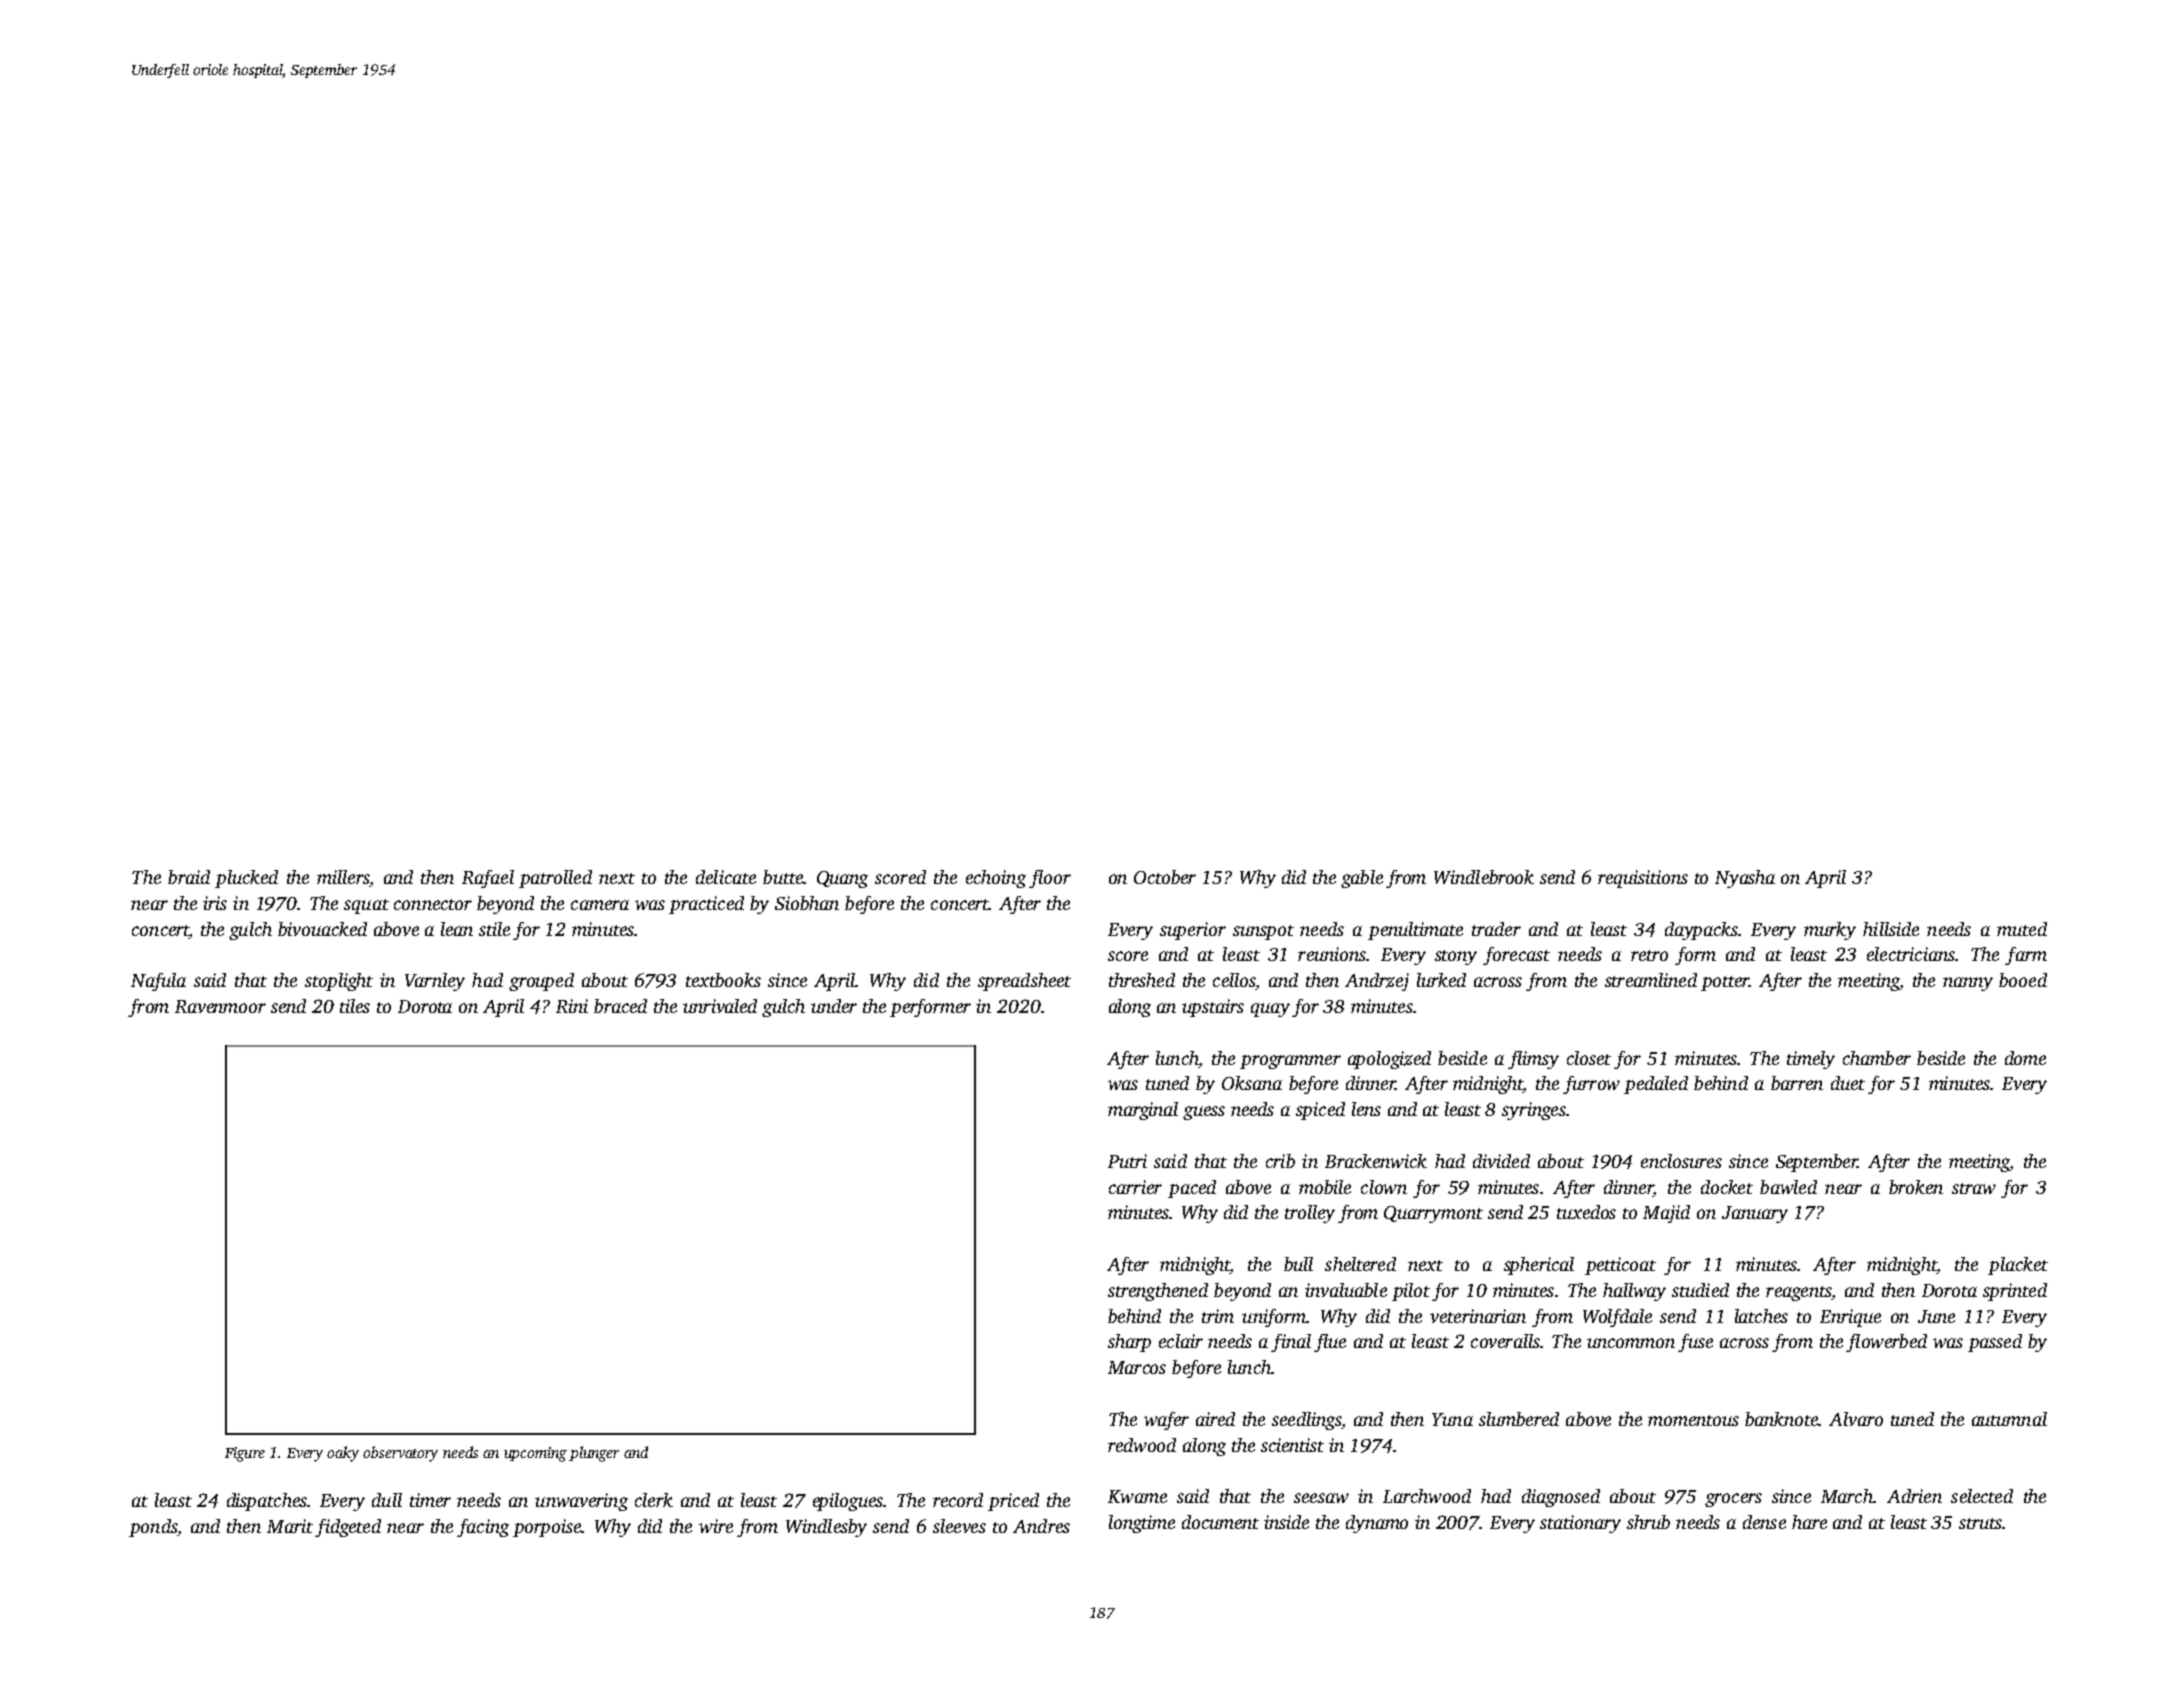  Describe the element at coordinates (1330, 1343) in the page. I see `flue` at that location.
